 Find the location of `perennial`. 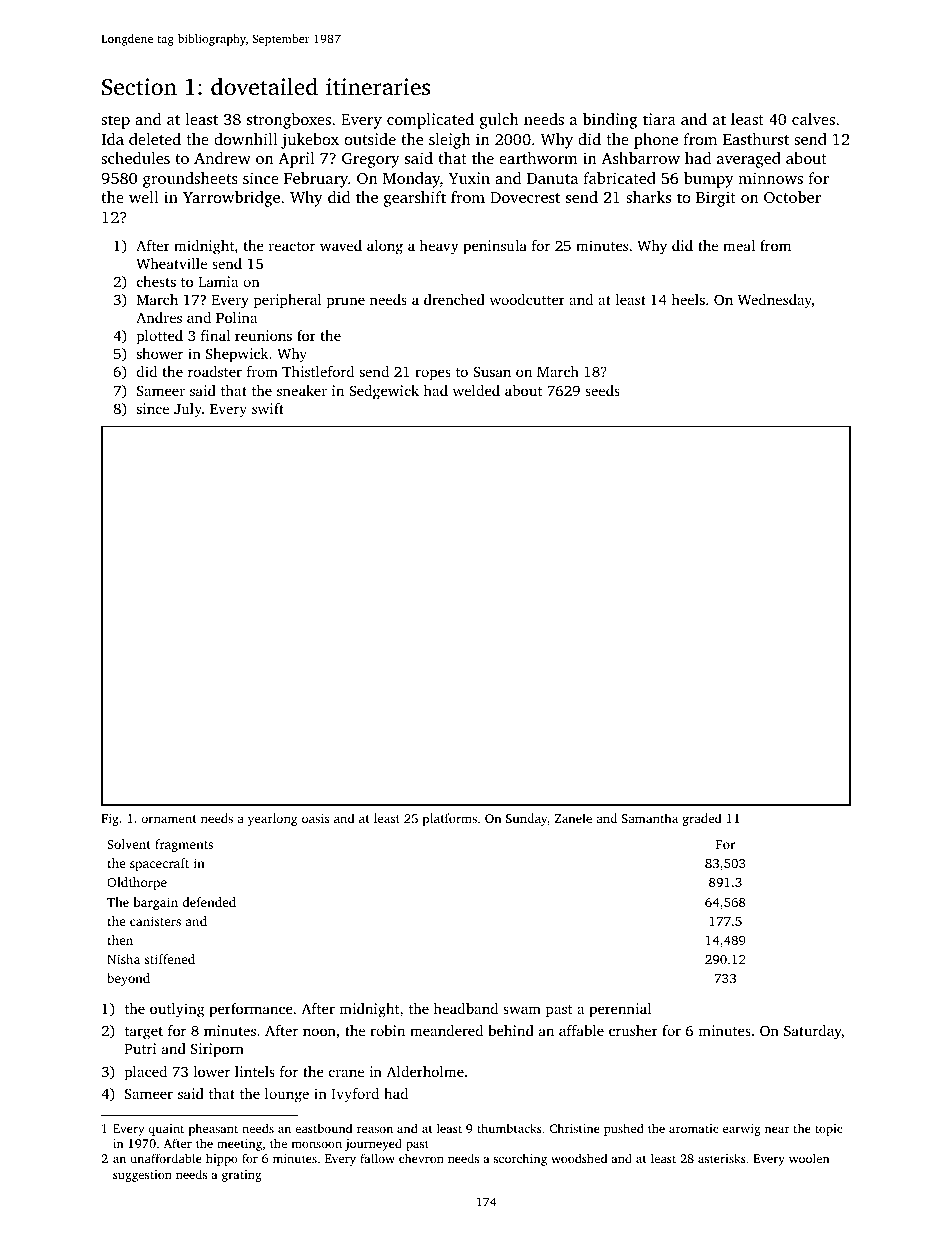

perennial is located at coordinates (620, 1010).
